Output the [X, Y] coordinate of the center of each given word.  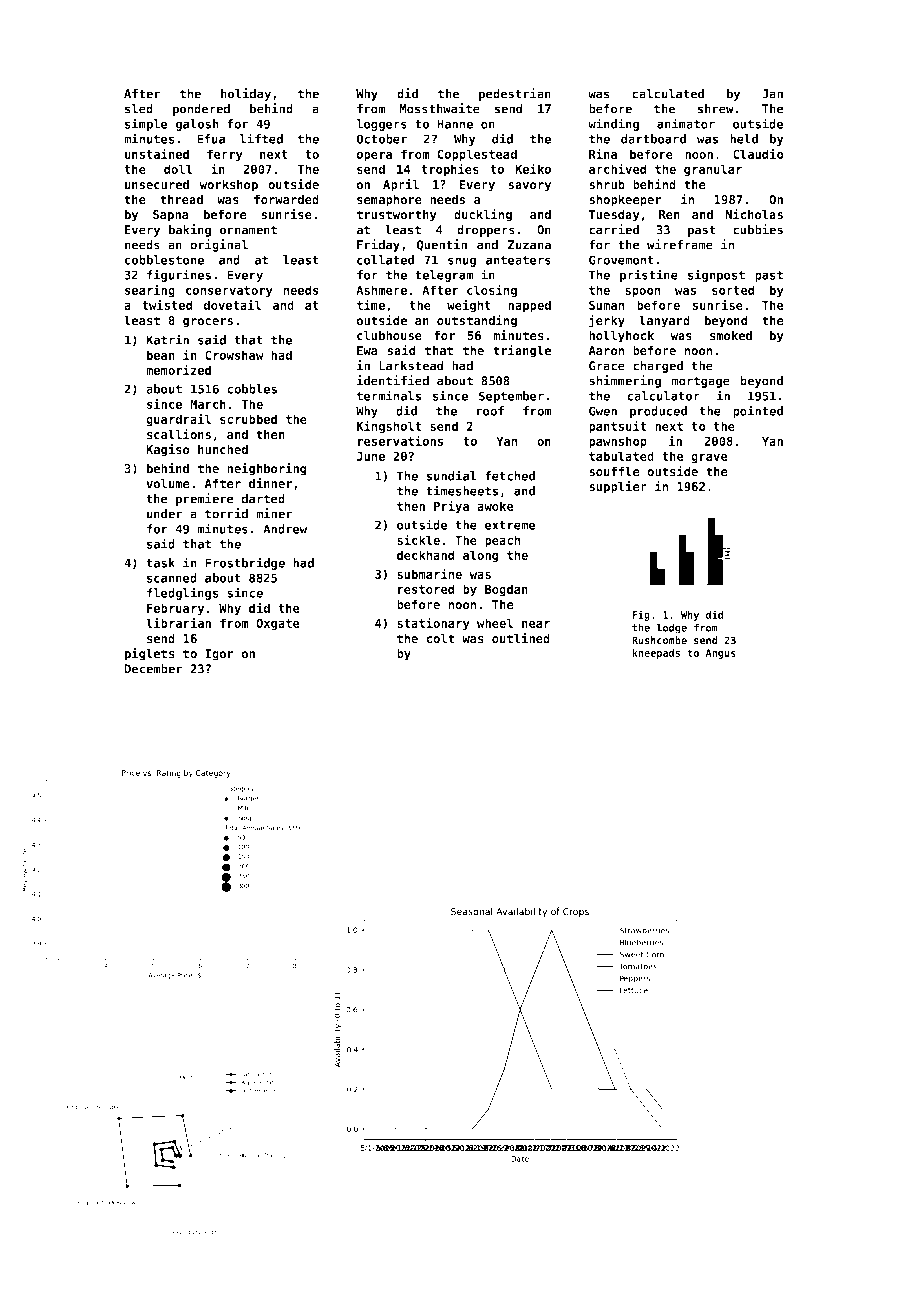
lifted [261, 138]
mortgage [701, 382]
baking [190, 230]
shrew [715, 109]
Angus [721, 654]
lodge [672, 628]
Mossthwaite [439, 108]
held [744, 139]
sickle [418, 539]
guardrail [178, 420]
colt [440, 638]
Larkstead [411, 366]
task [160, 563]
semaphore [389, 200]
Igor [219, 655]
